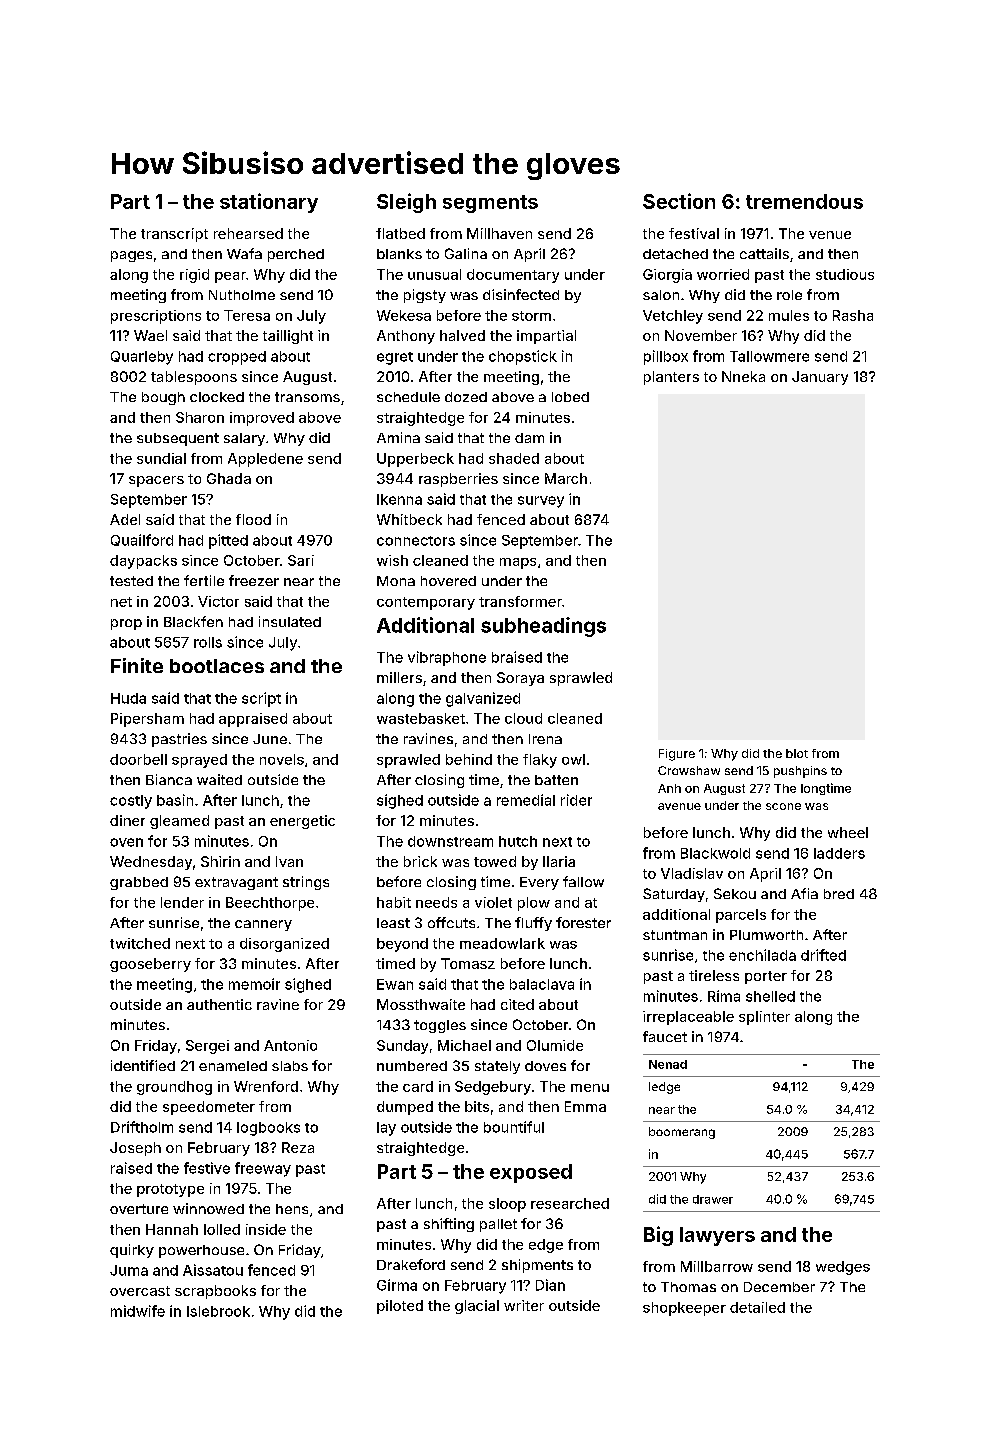 Image resolution: width=990 pixels, height=1434 pixels. I want to click on cannery, so click(263, 925).
